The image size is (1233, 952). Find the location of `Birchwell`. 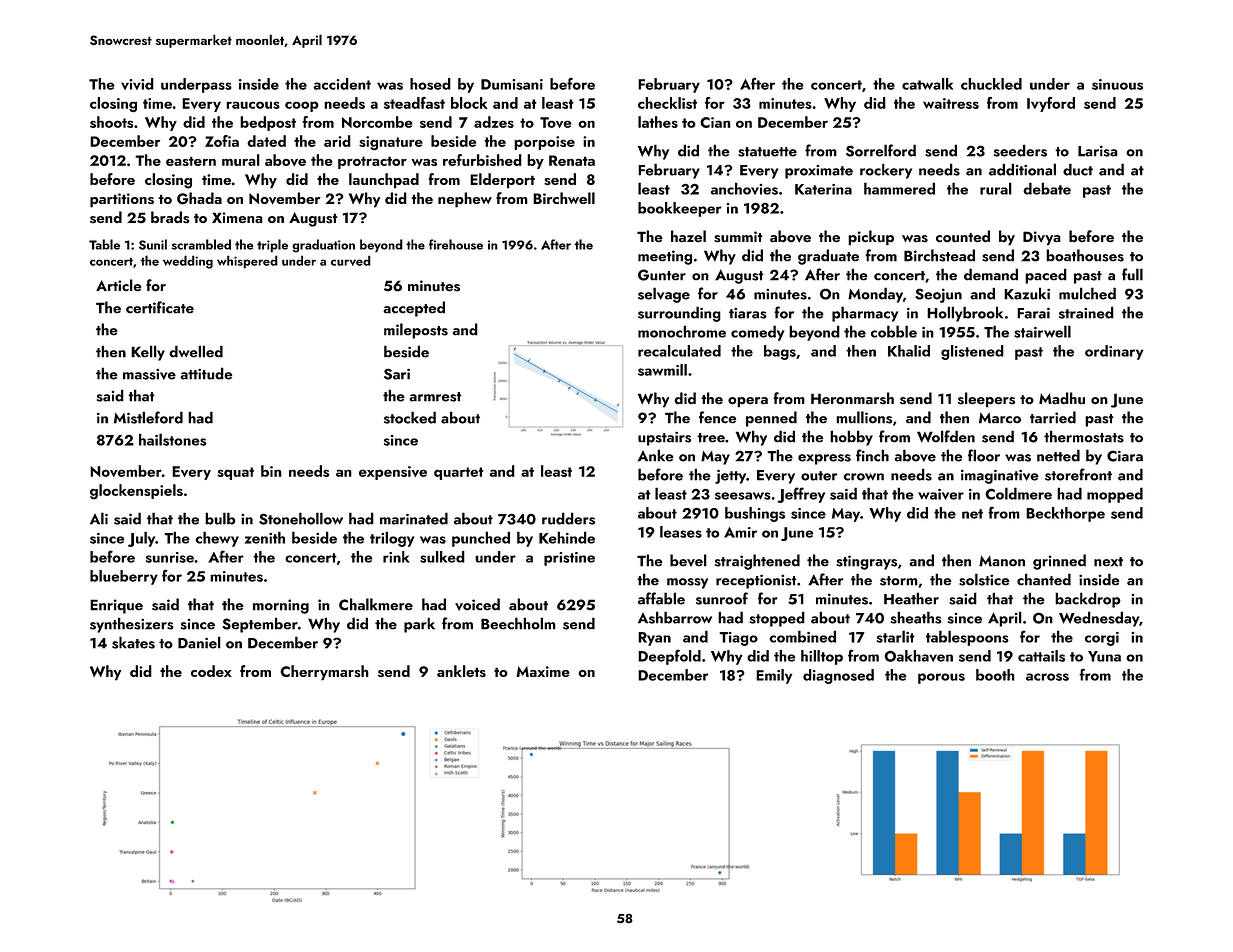

Birchwell is located at coordinates (564, 198).
